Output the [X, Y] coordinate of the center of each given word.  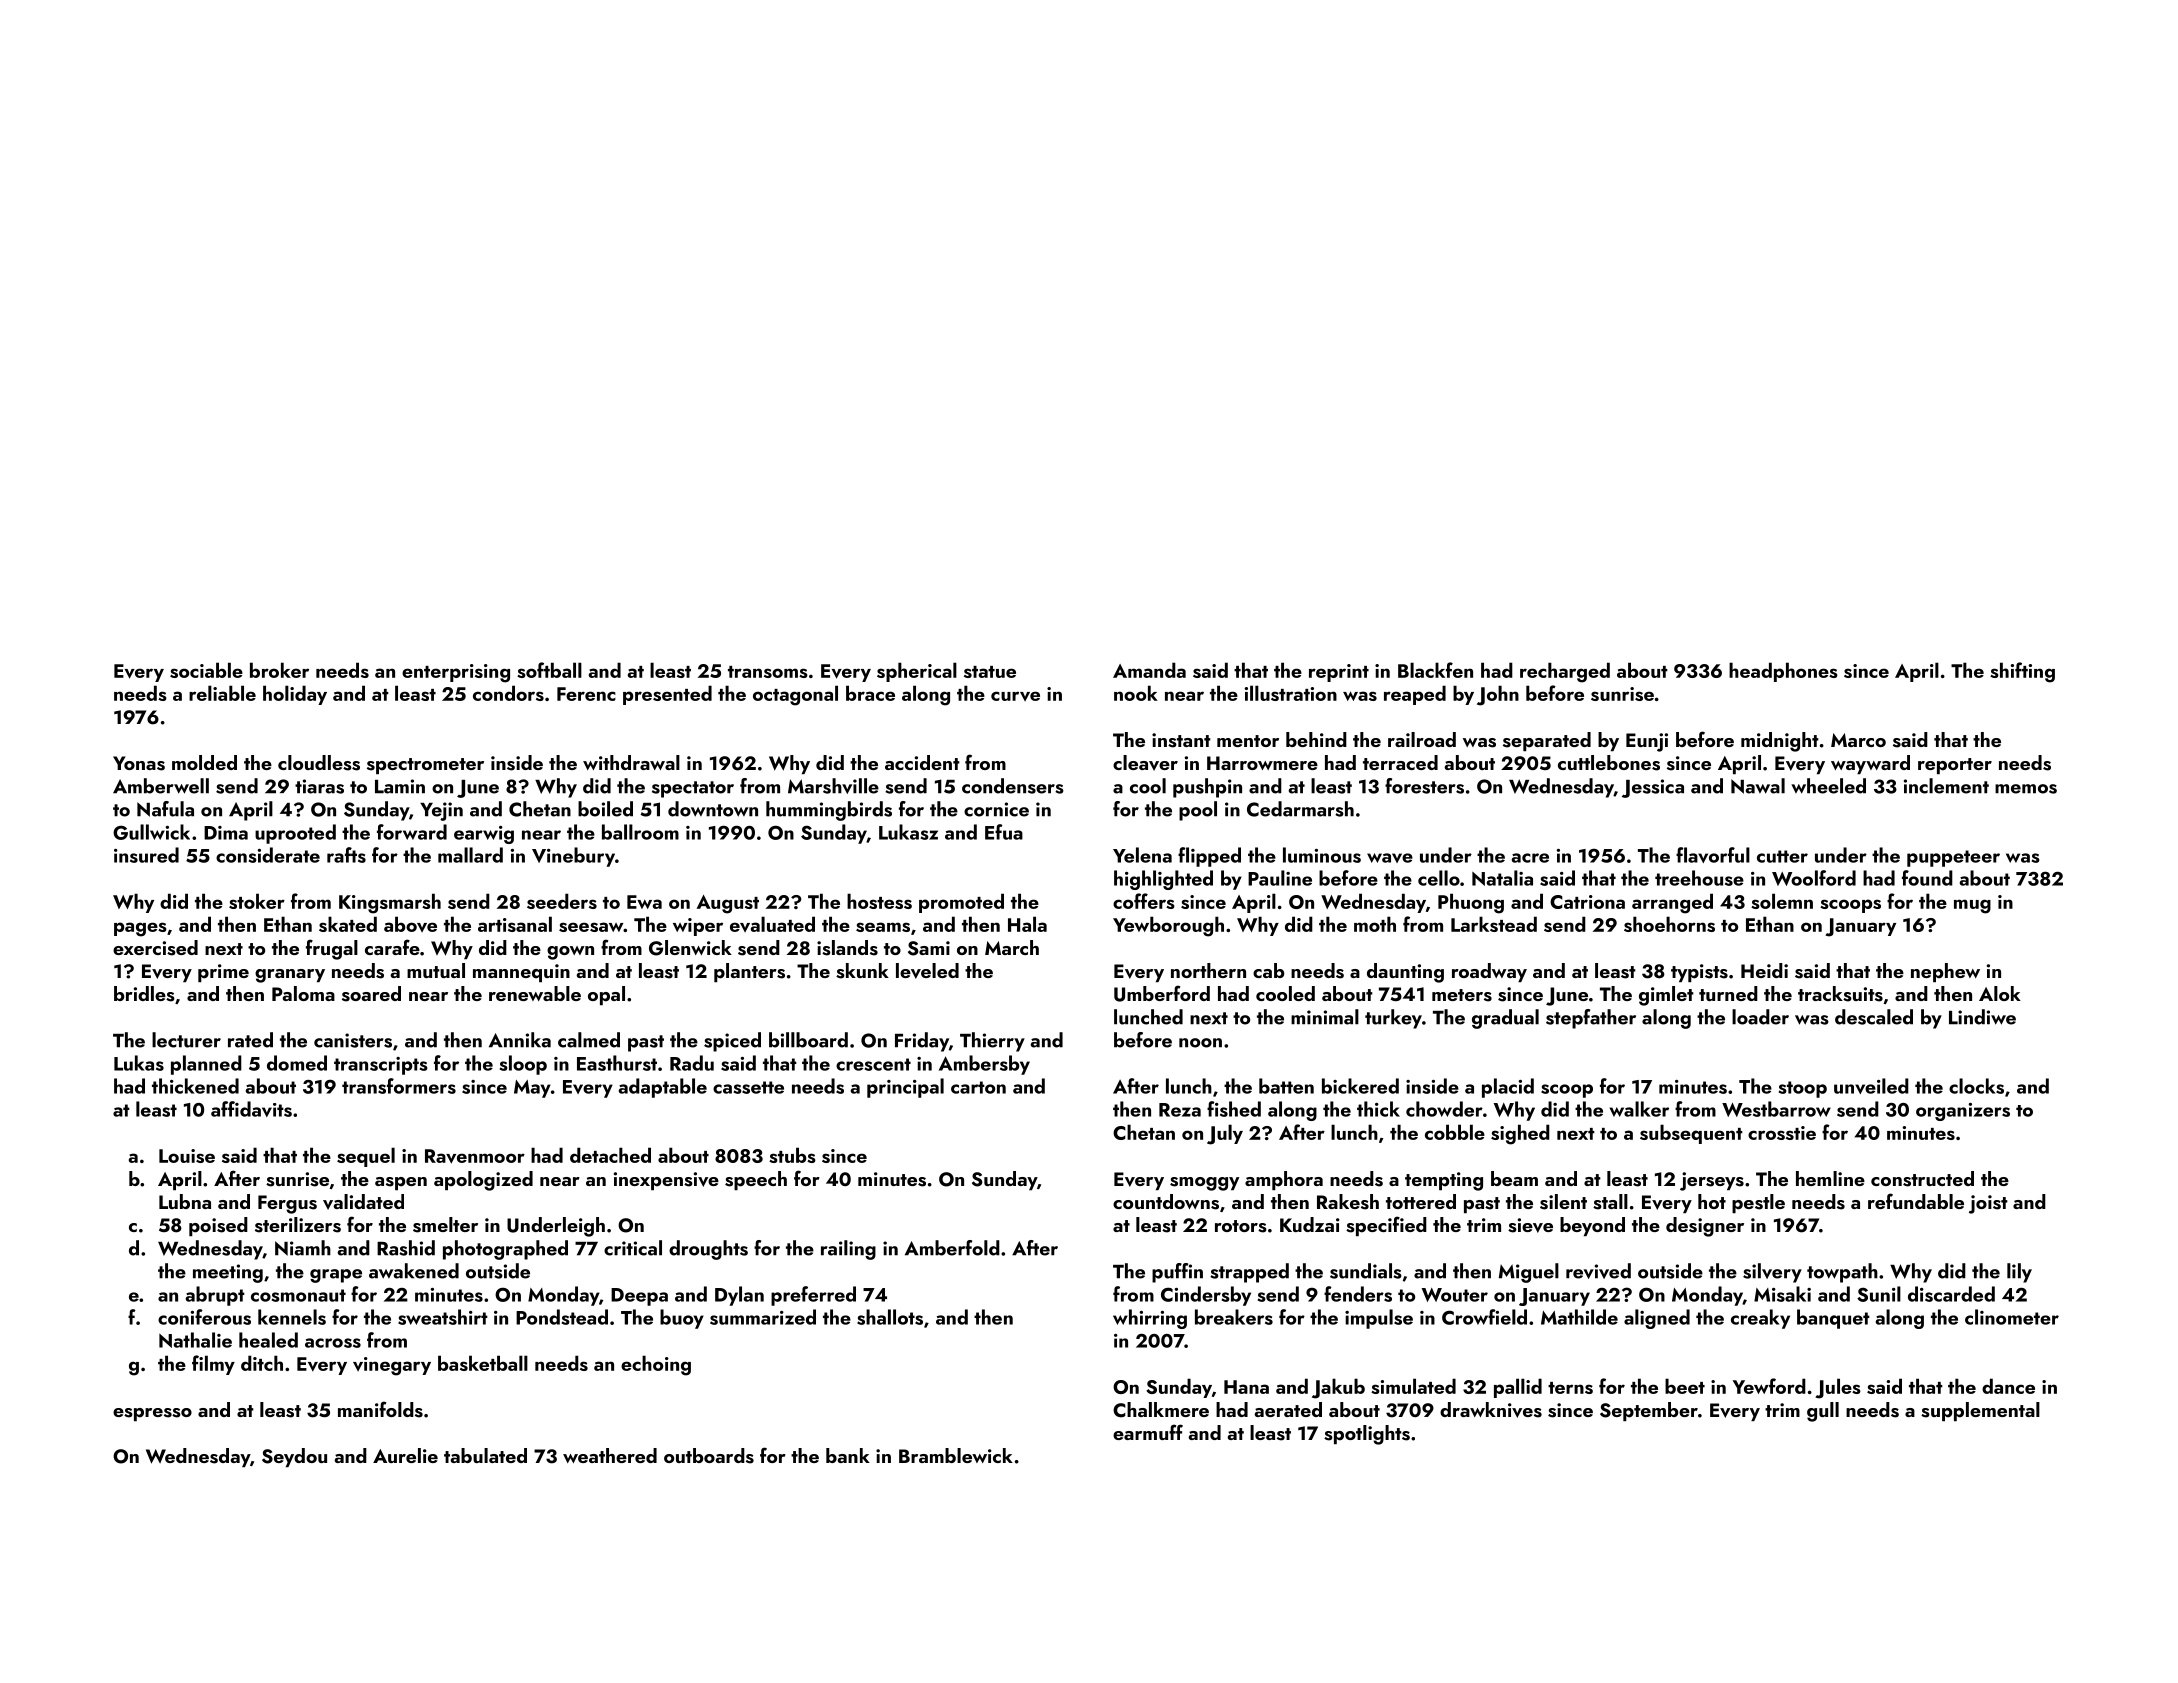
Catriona [1587, 902]
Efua [1004, 832]
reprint [1339, 673]
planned [206, 1065]
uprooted [295, 834]
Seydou [294, 1457]
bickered [1360, 1086]
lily [2019, 1273]
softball [549, 670]
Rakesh [1348, 1202]
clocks [1976, 1086]
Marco [1858, 740]
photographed [505, 1250]
